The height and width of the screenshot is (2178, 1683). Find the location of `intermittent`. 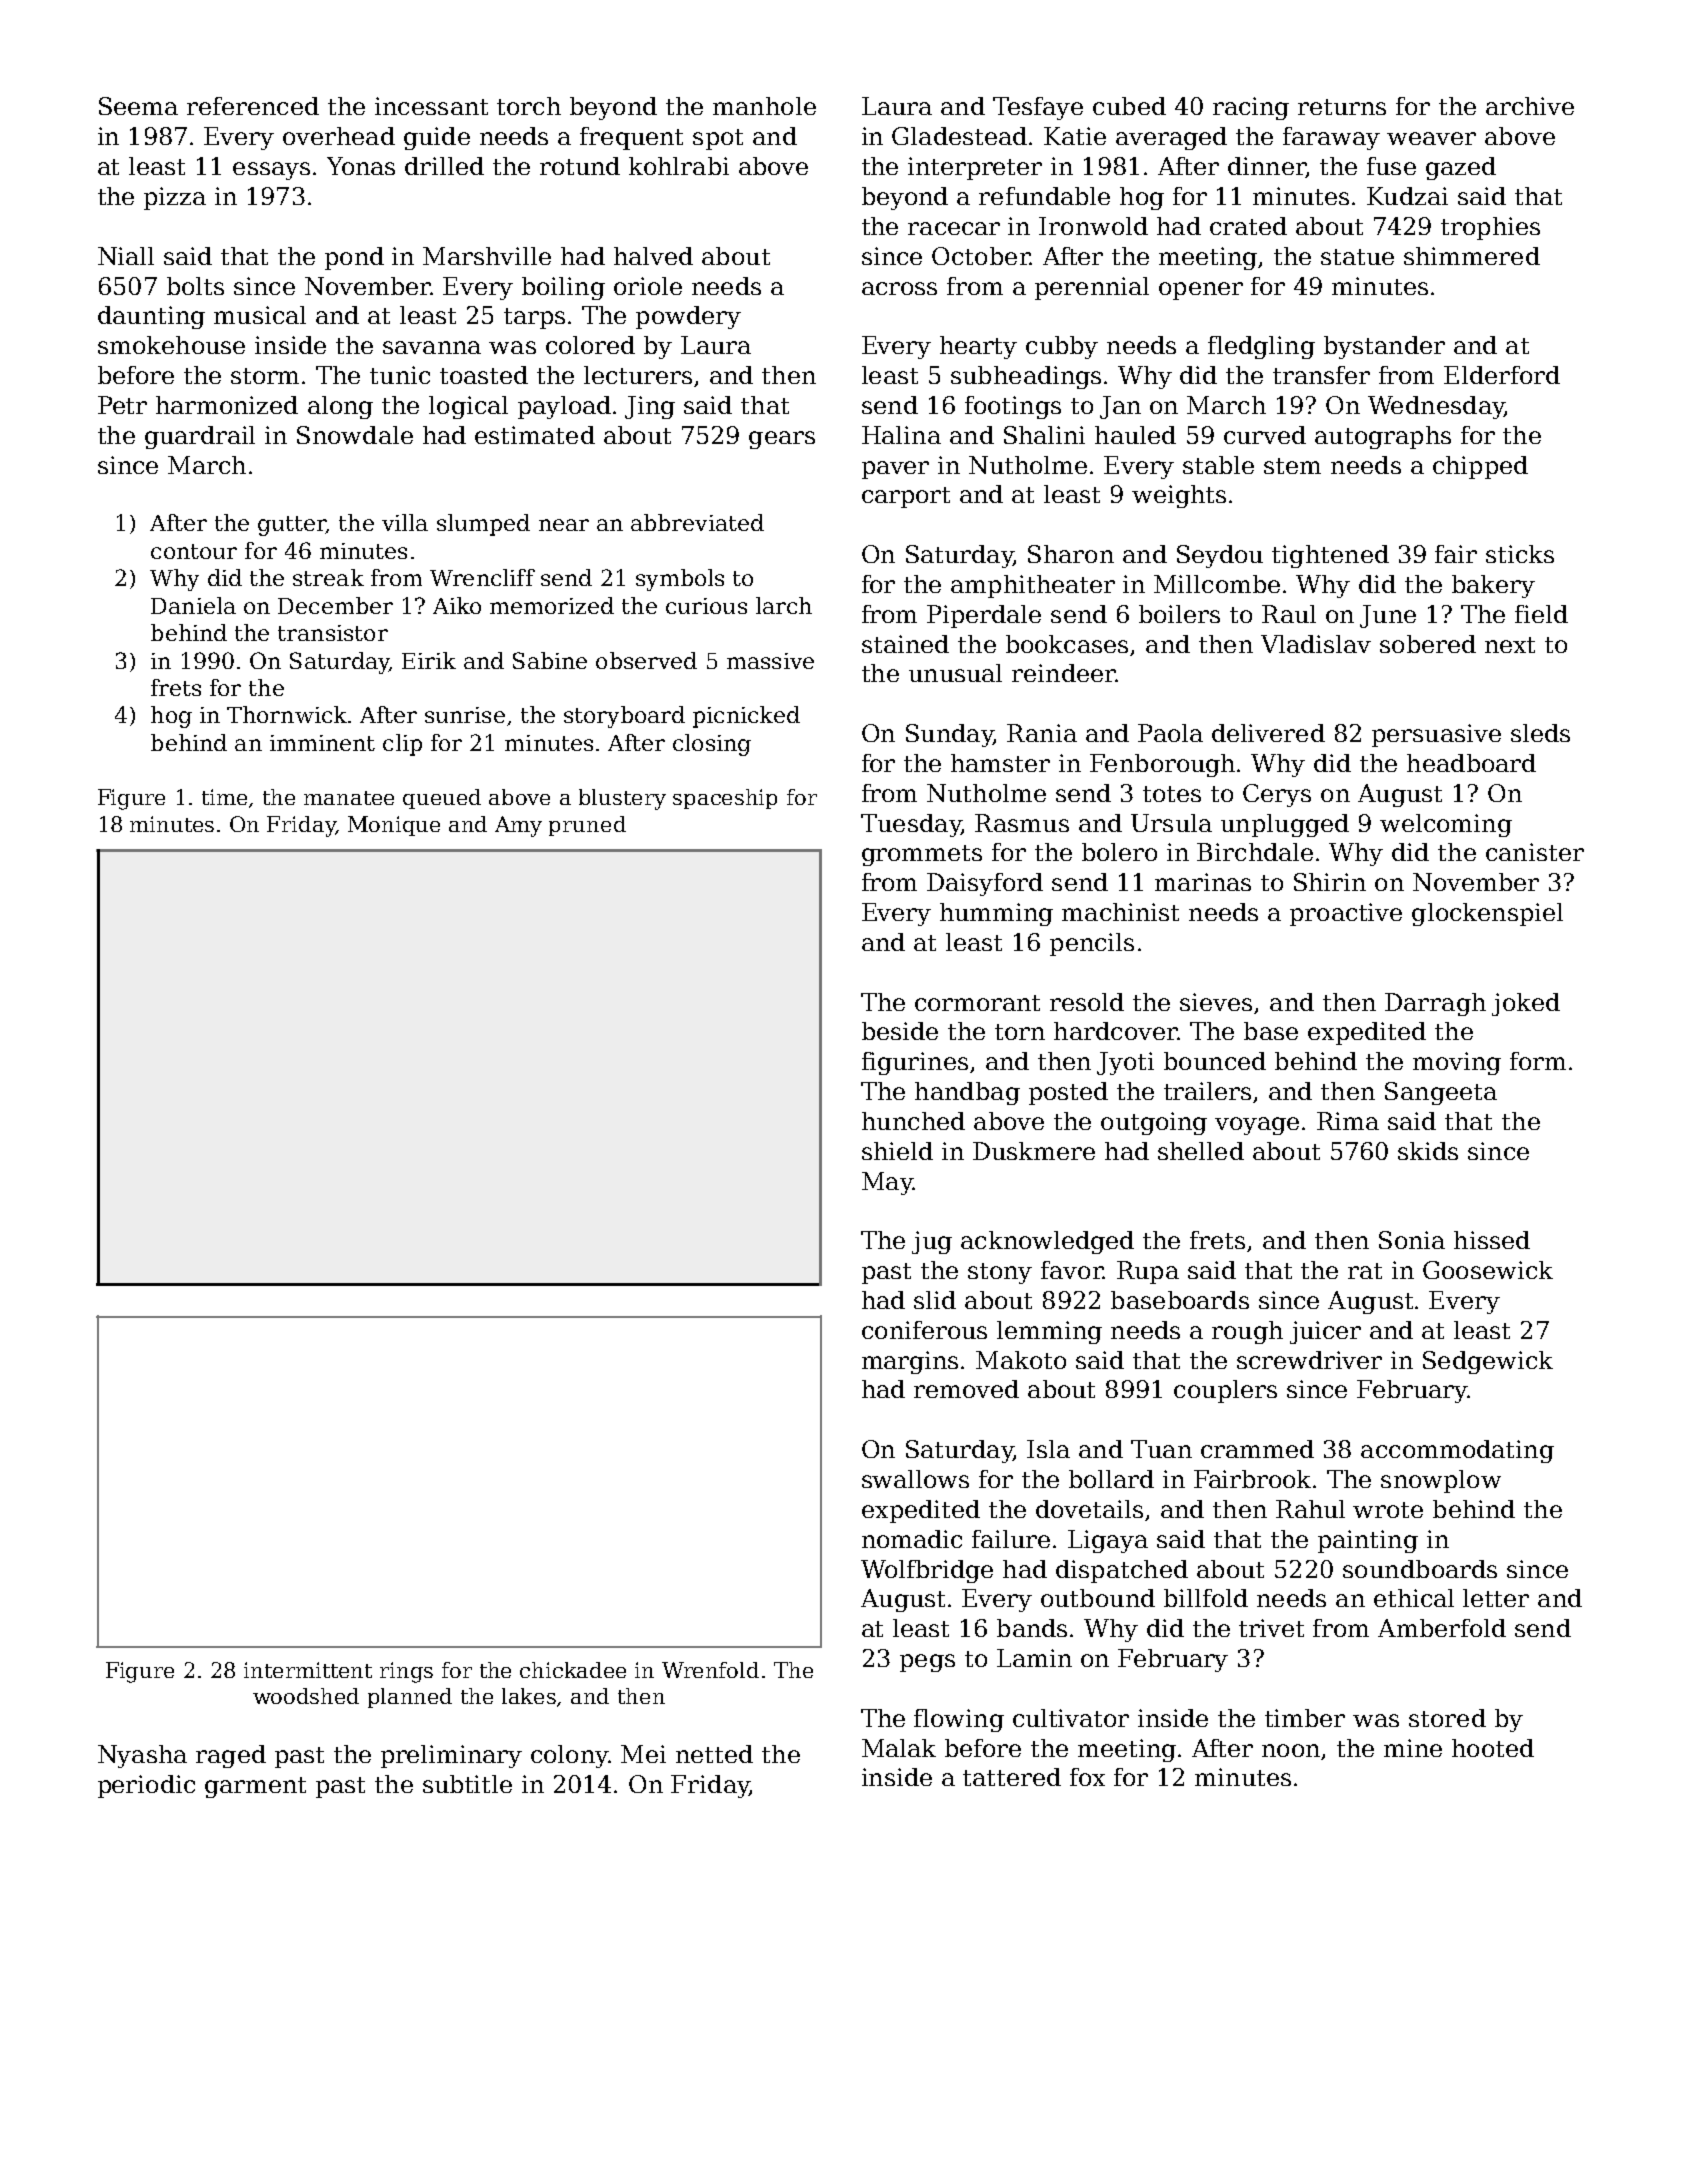

intermittent is located at coordinates (308, 1670).
